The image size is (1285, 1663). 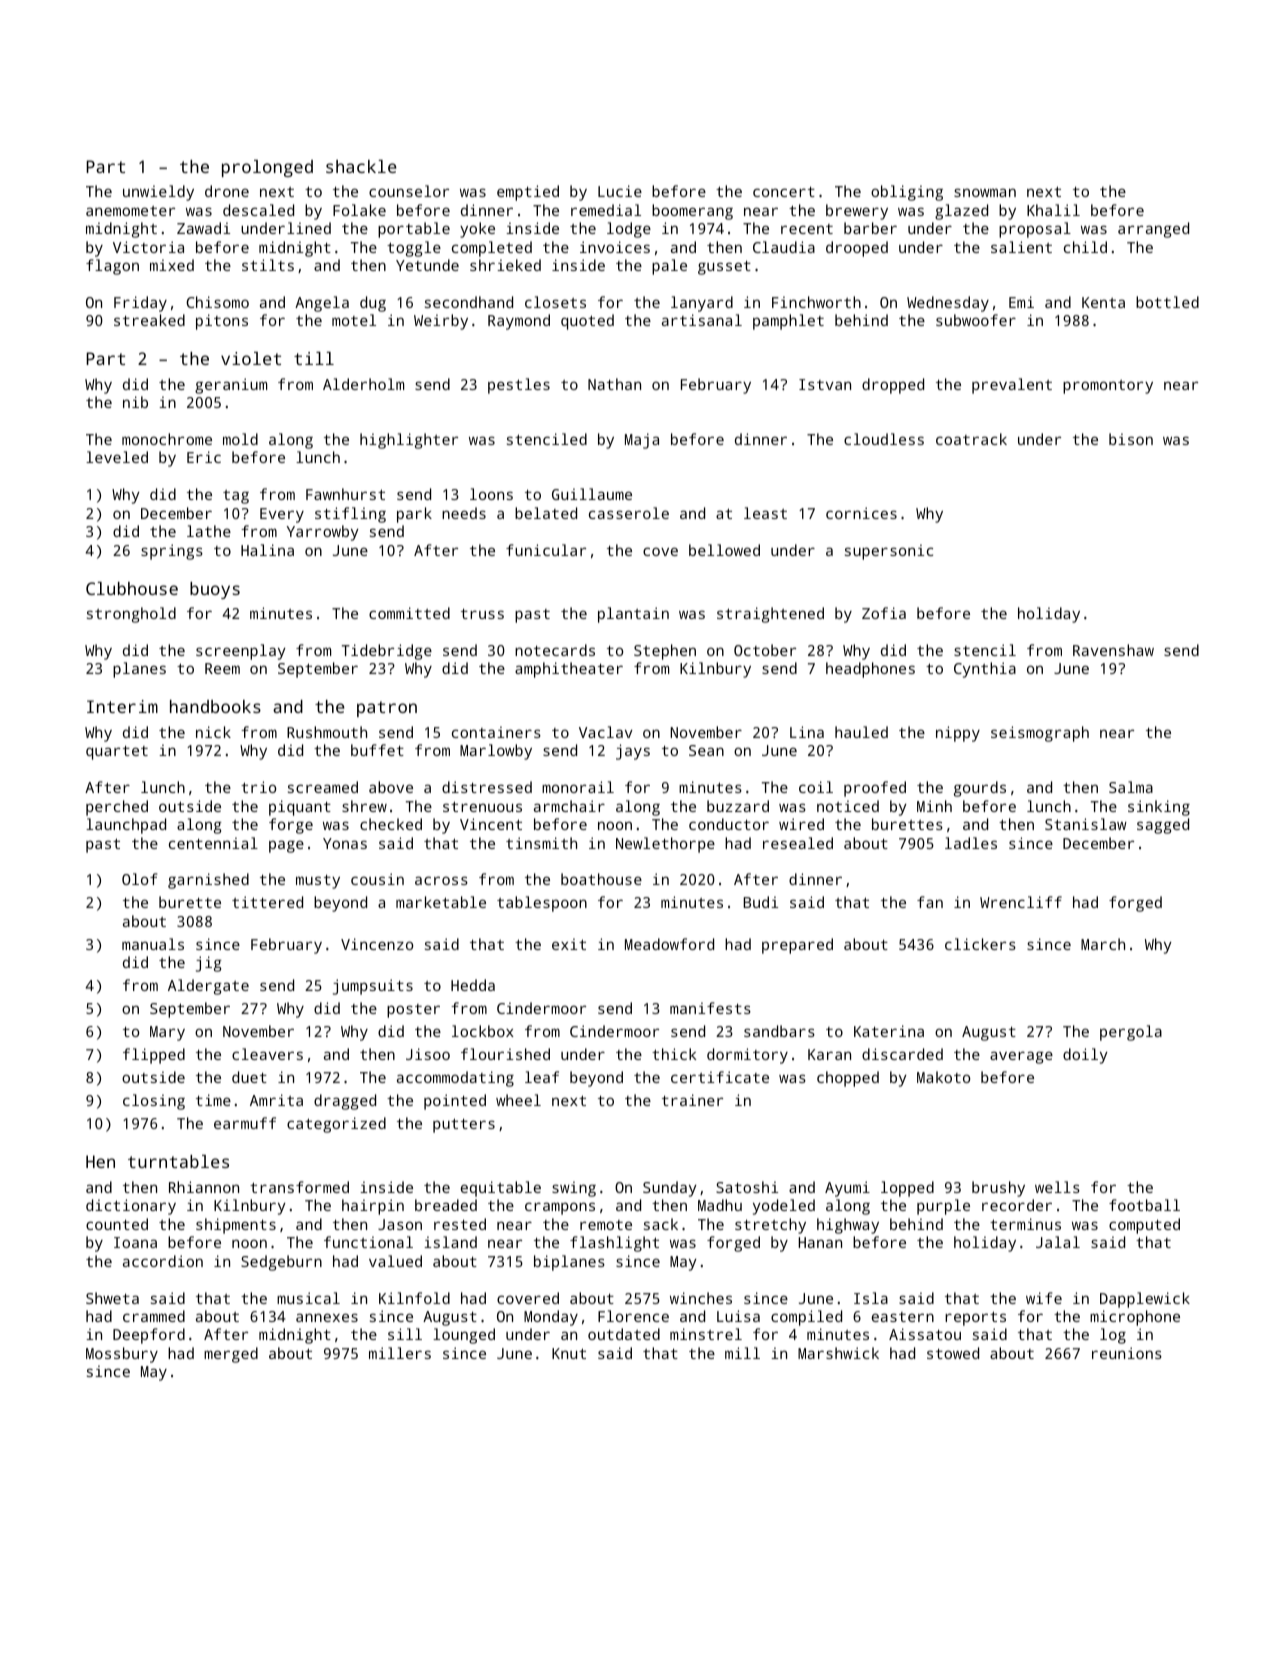 I want to click on ladles, so click(x=971, y=843).
